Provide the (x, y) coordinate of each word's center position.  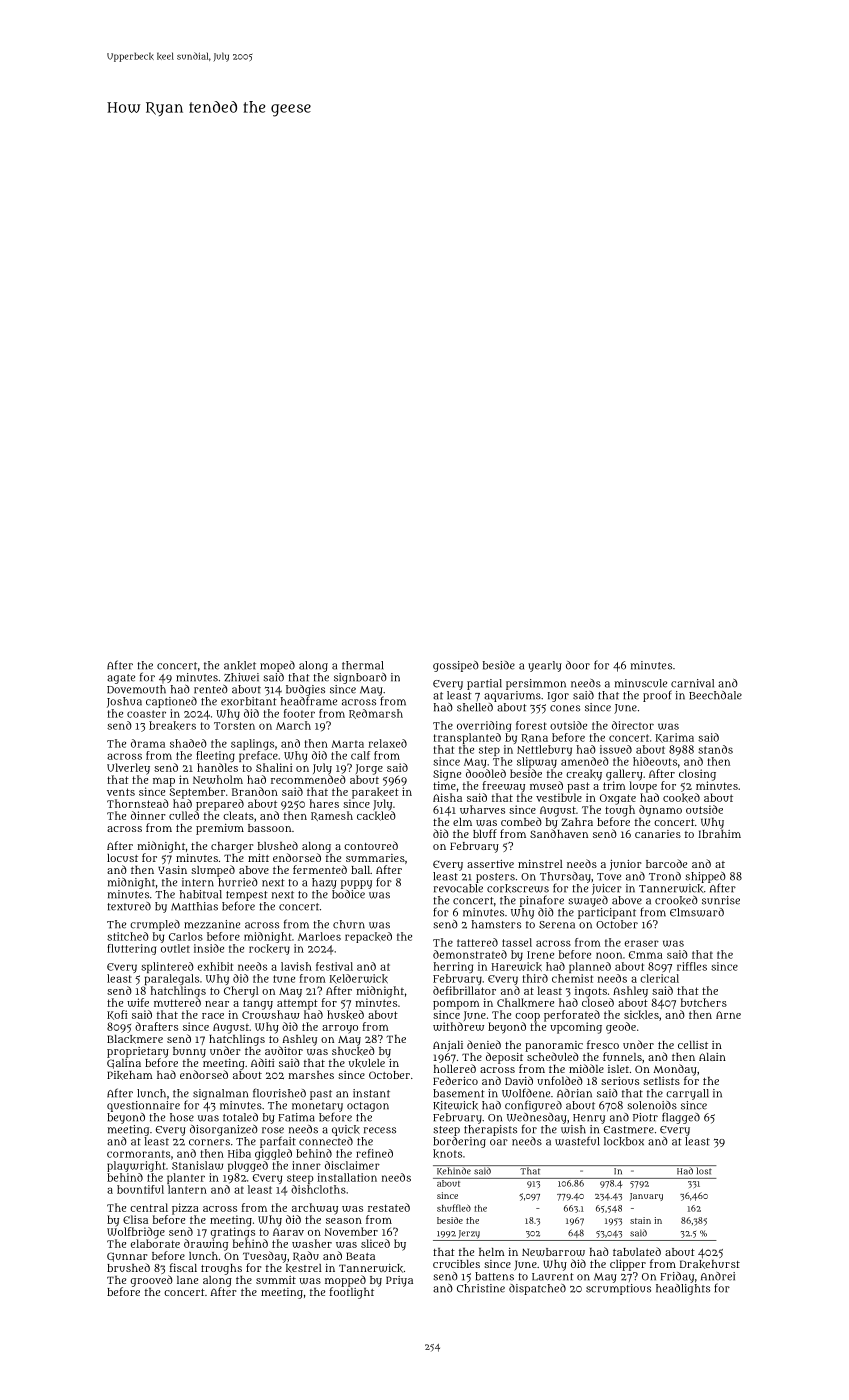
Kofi (117, 1015)
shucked (353, 1051)
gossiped (456, 666)
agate (121, 679)
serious (620, 1081)
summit (276, 1280)
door (578, 665)
